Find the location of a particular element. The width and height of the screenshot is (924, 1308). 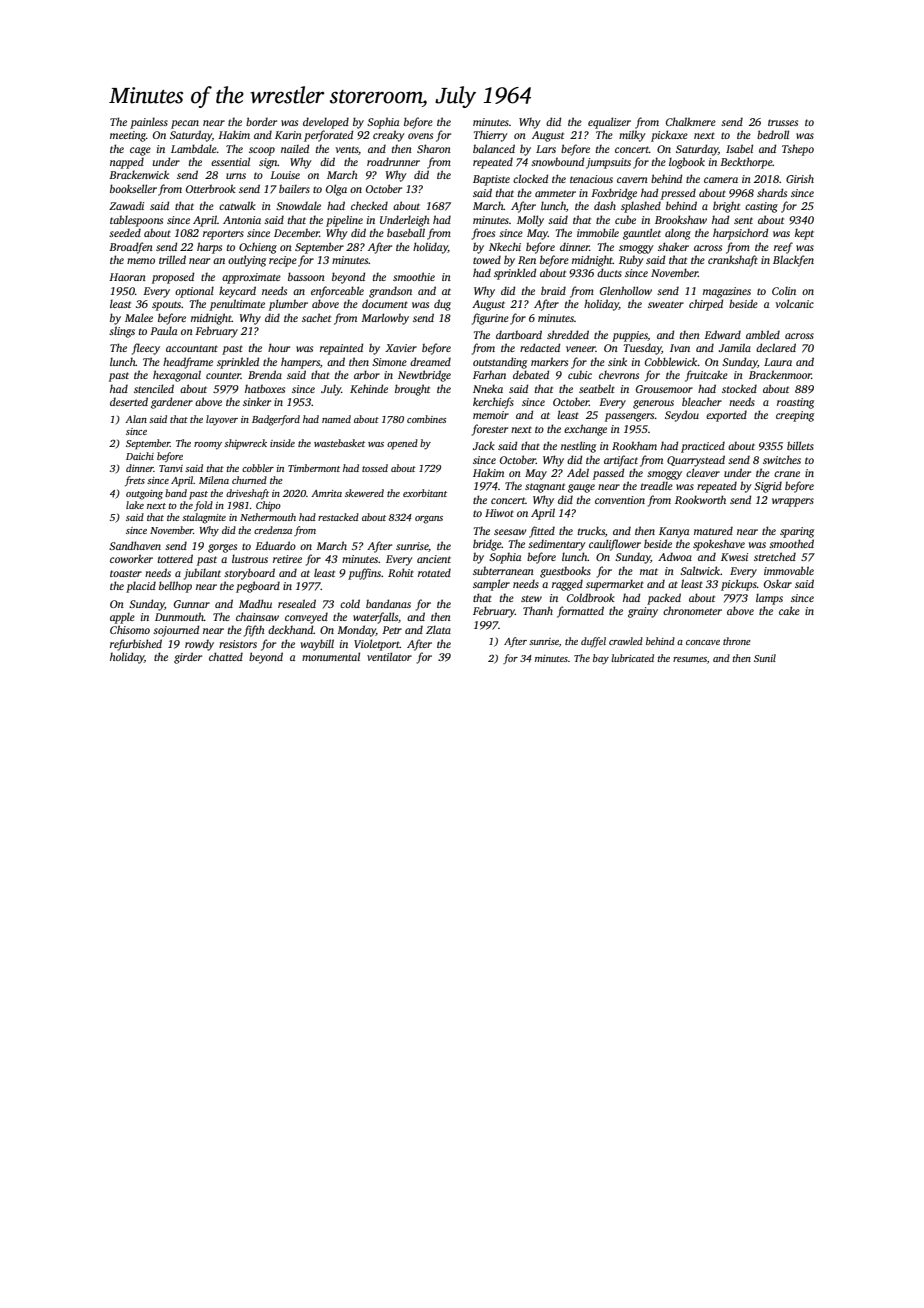

placid is located at coordinates (141, 587).
